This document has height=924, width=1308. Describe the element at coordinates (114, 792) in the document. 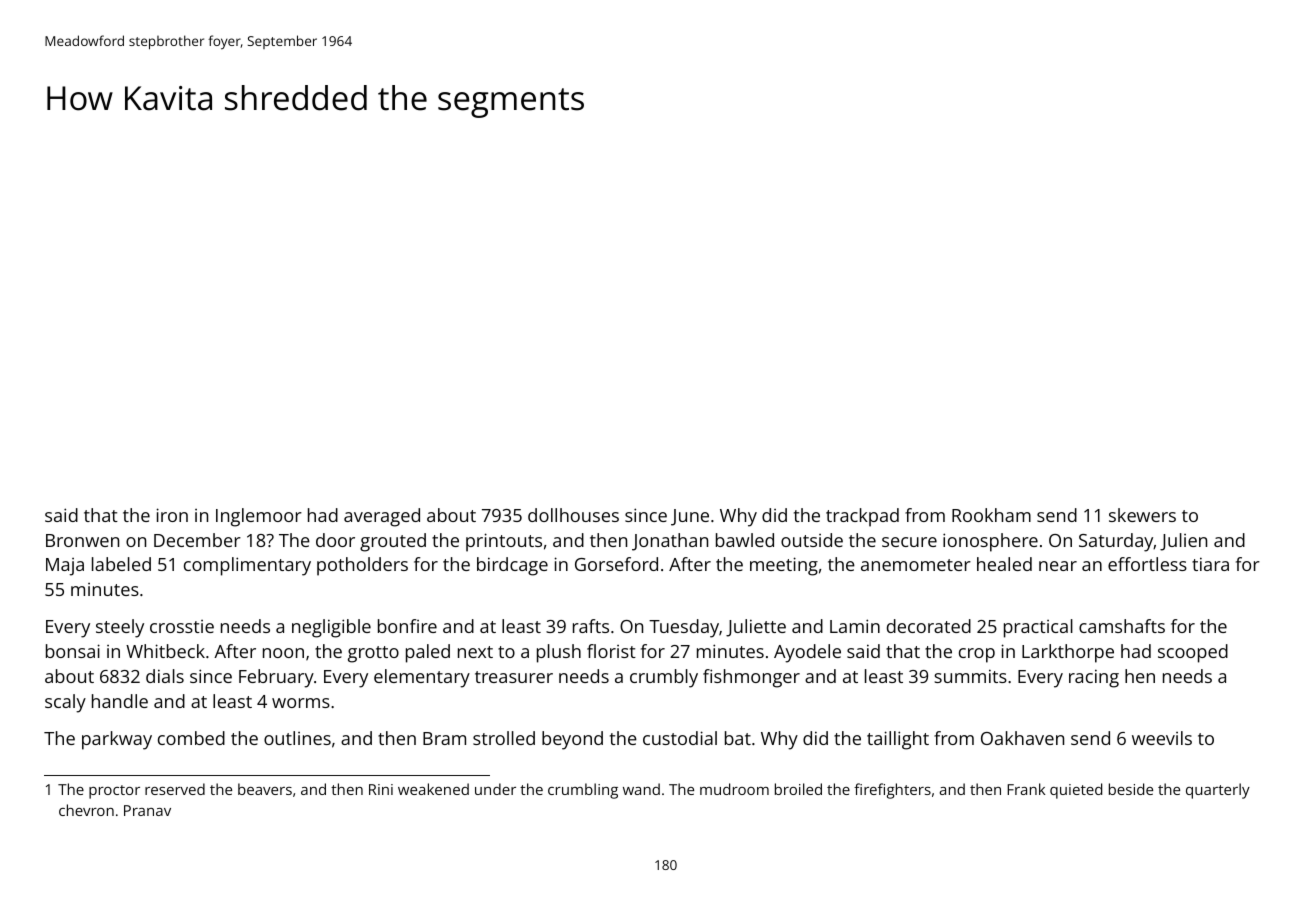

I see `proctor` at that location.
